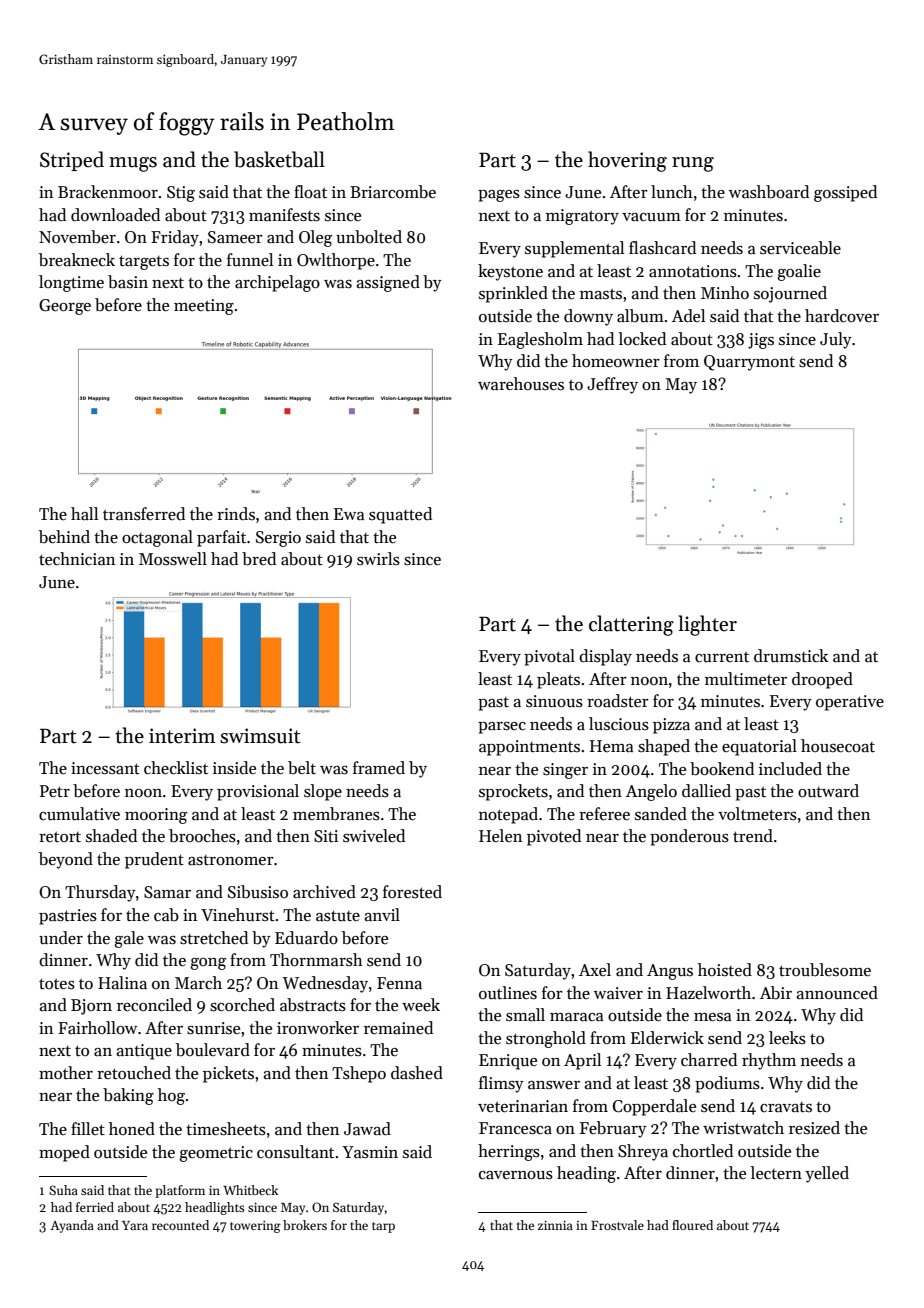 The width and height of the document is (924, 1308). Describe the element at coordinates (374, 836) in the document. I see `swiveled` at that location.
